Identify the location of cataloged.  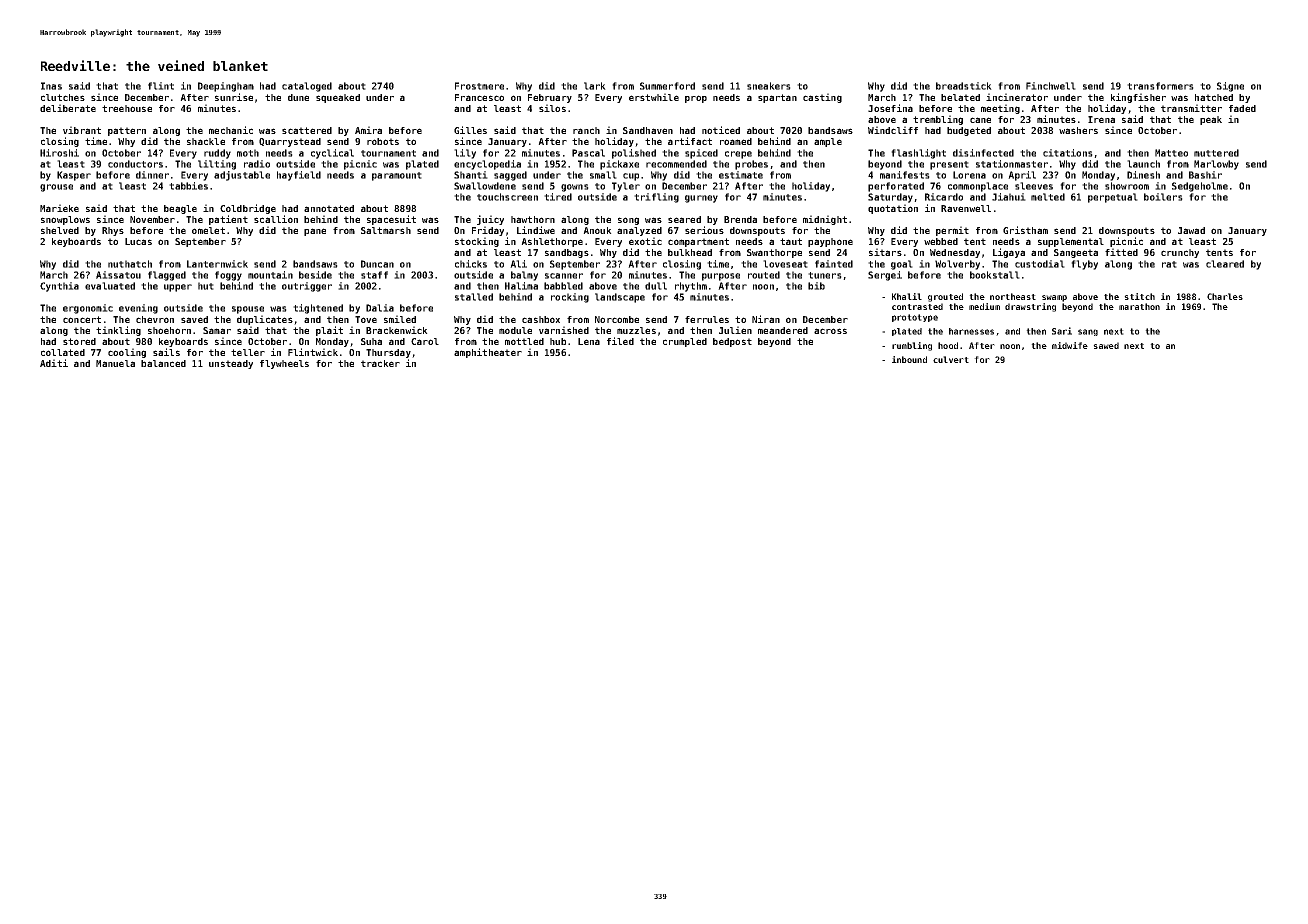
(307, 87).
